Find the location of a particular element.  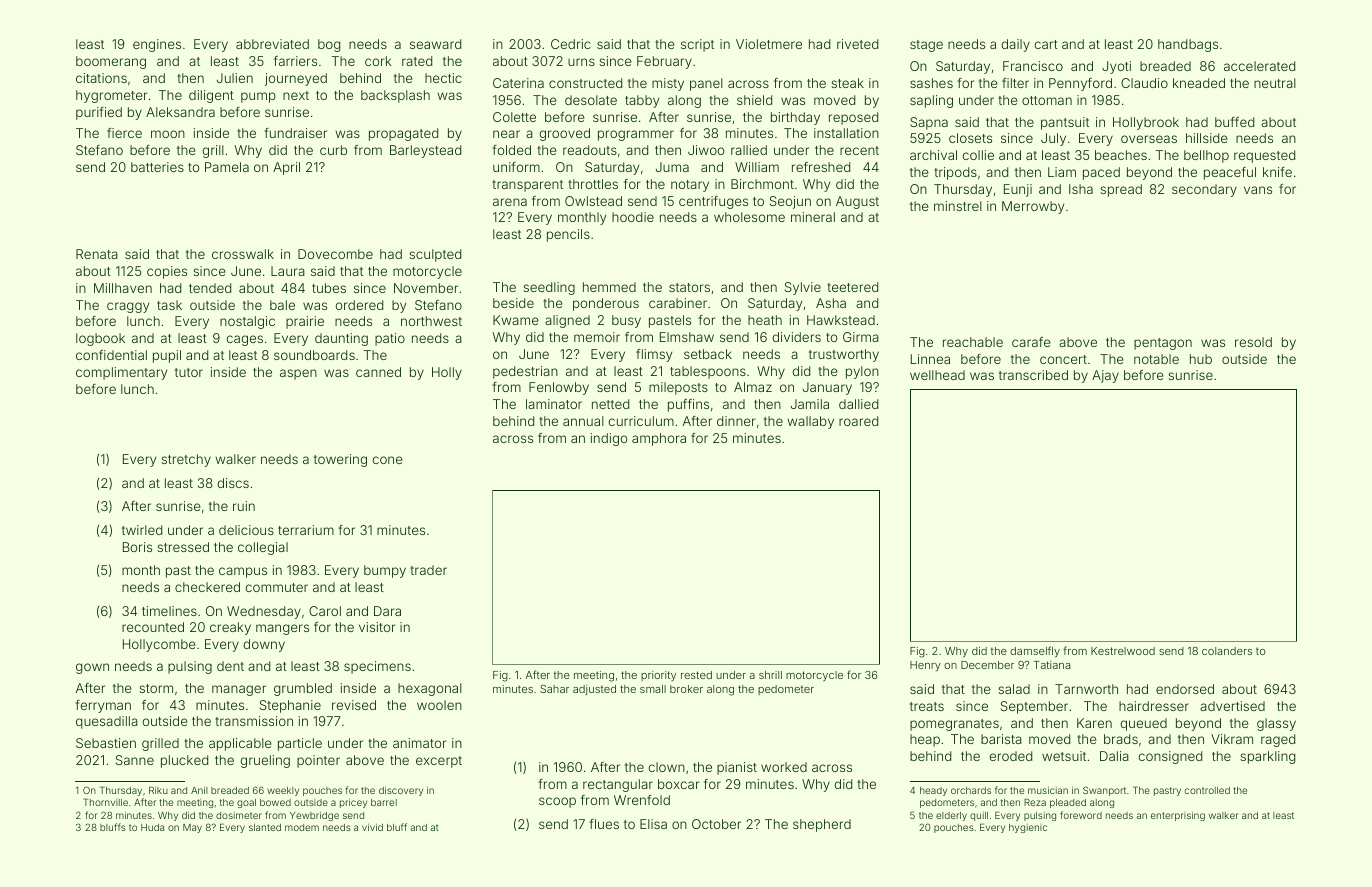

twirled is located at coordinates (142, 530).
